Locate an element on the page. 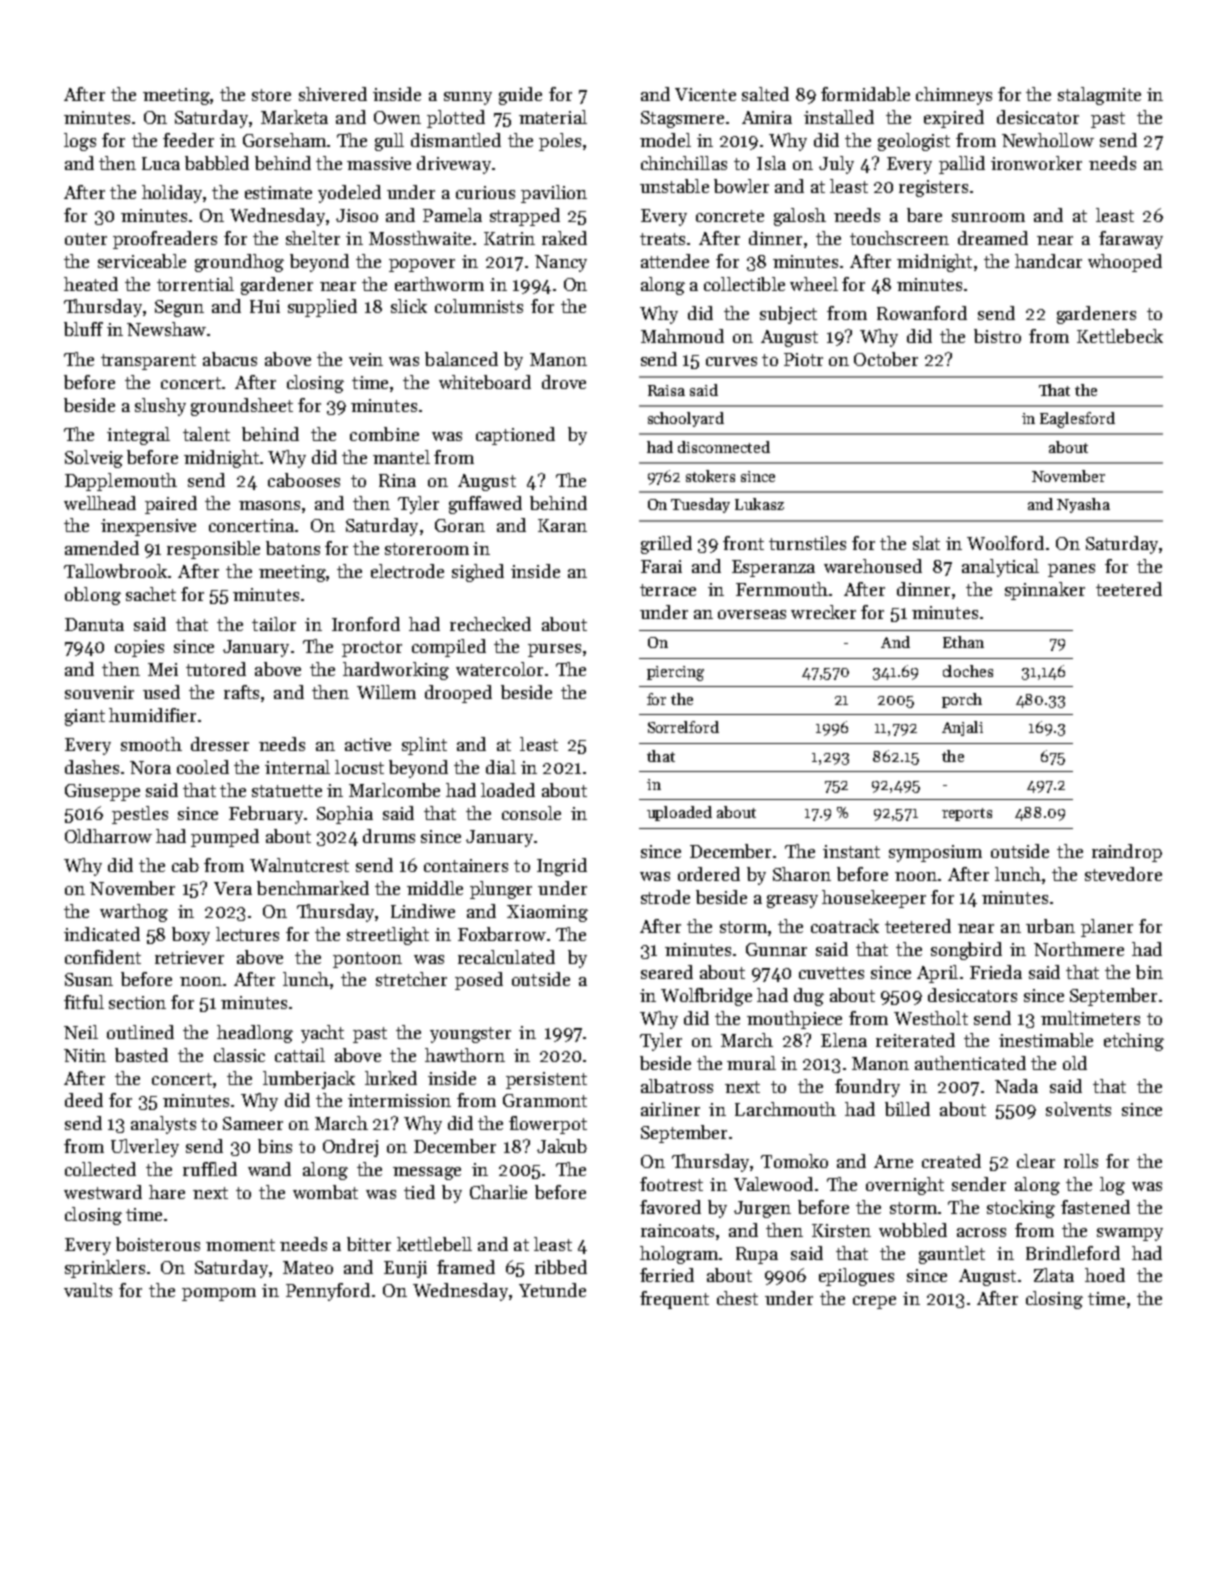  logs is located at coordinates (80, 142).
